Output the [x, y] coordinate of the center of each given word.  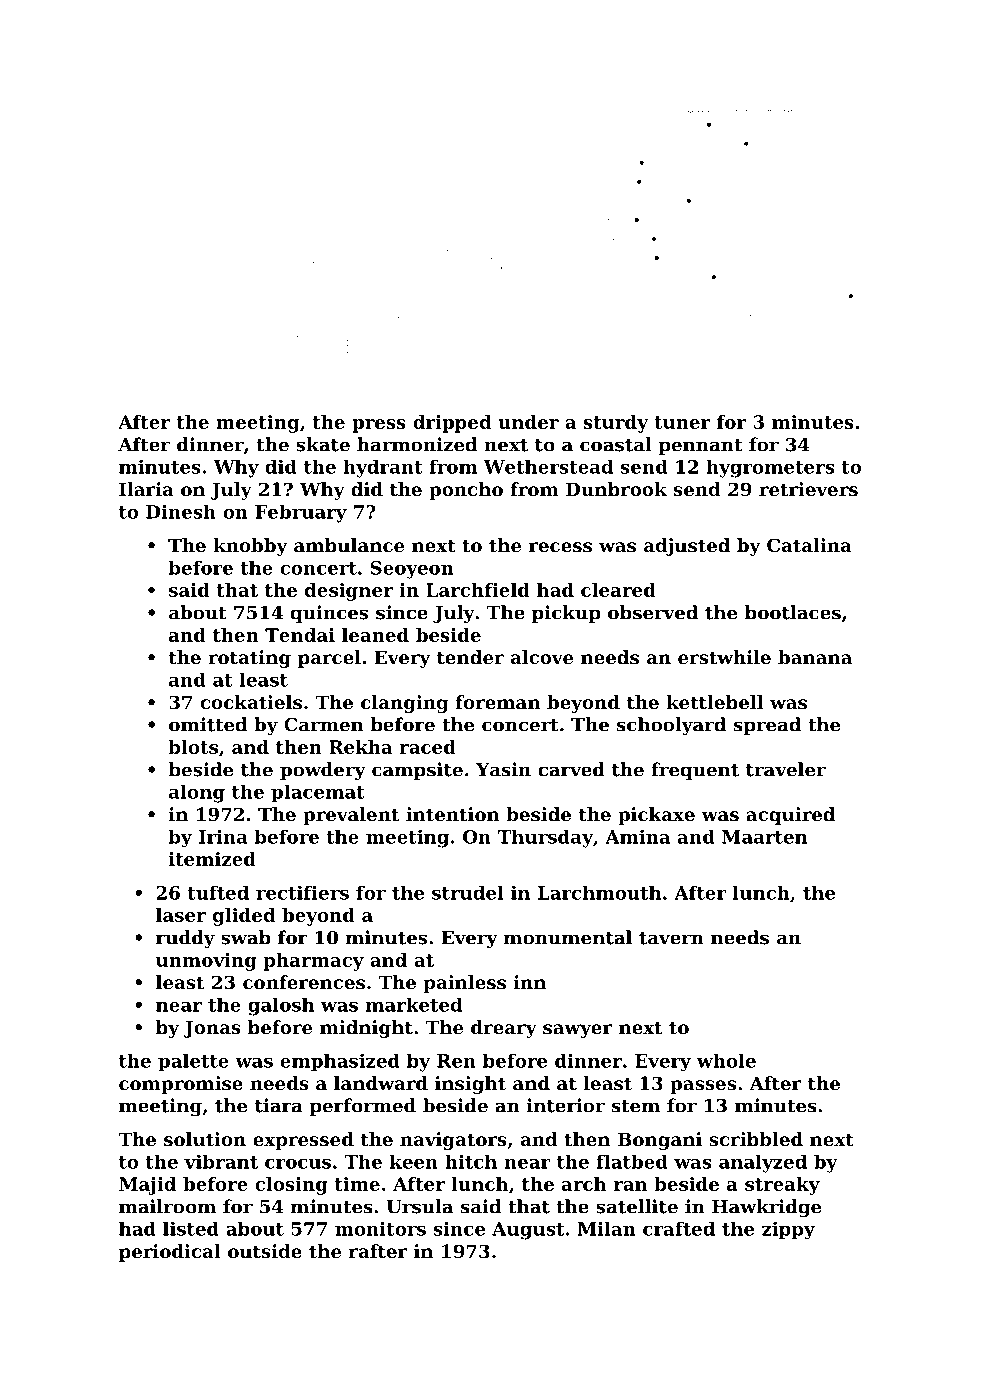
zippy [788, 1231]
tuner [682, 422]
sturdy [616, 424]
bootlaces [793, 612]
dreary [504, 1029]
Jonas [212, 1029]
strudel [468, 892]
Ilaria [146, 489]
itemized [212, 859]
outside [265, 1251]
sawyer [578, 1031]
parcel [329, 659]
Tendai [300, 635]
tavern [671, 938]
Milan [607, 1229]
